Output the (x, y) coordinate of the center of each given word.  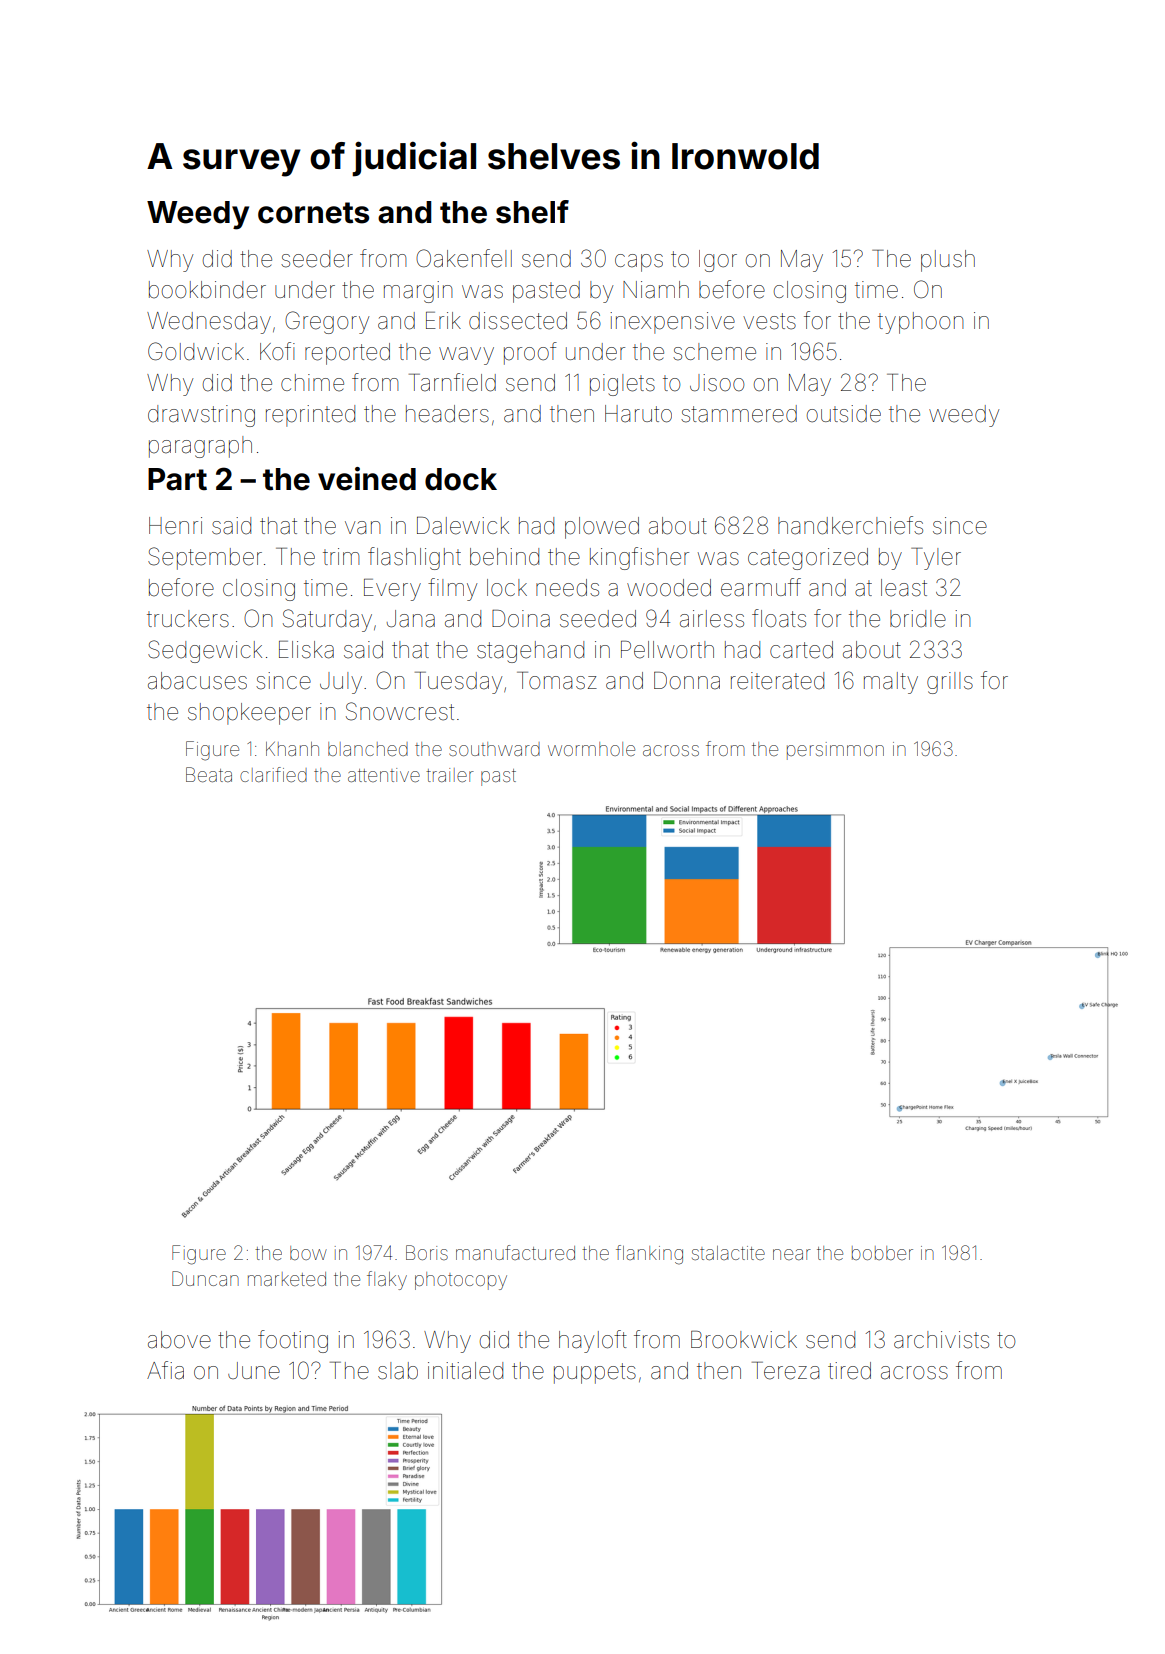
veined (367, 479)
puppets (595, 1373)
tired (849, 1371)
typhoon (920, 323)
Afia (165, 1370)
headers (447, 414)
